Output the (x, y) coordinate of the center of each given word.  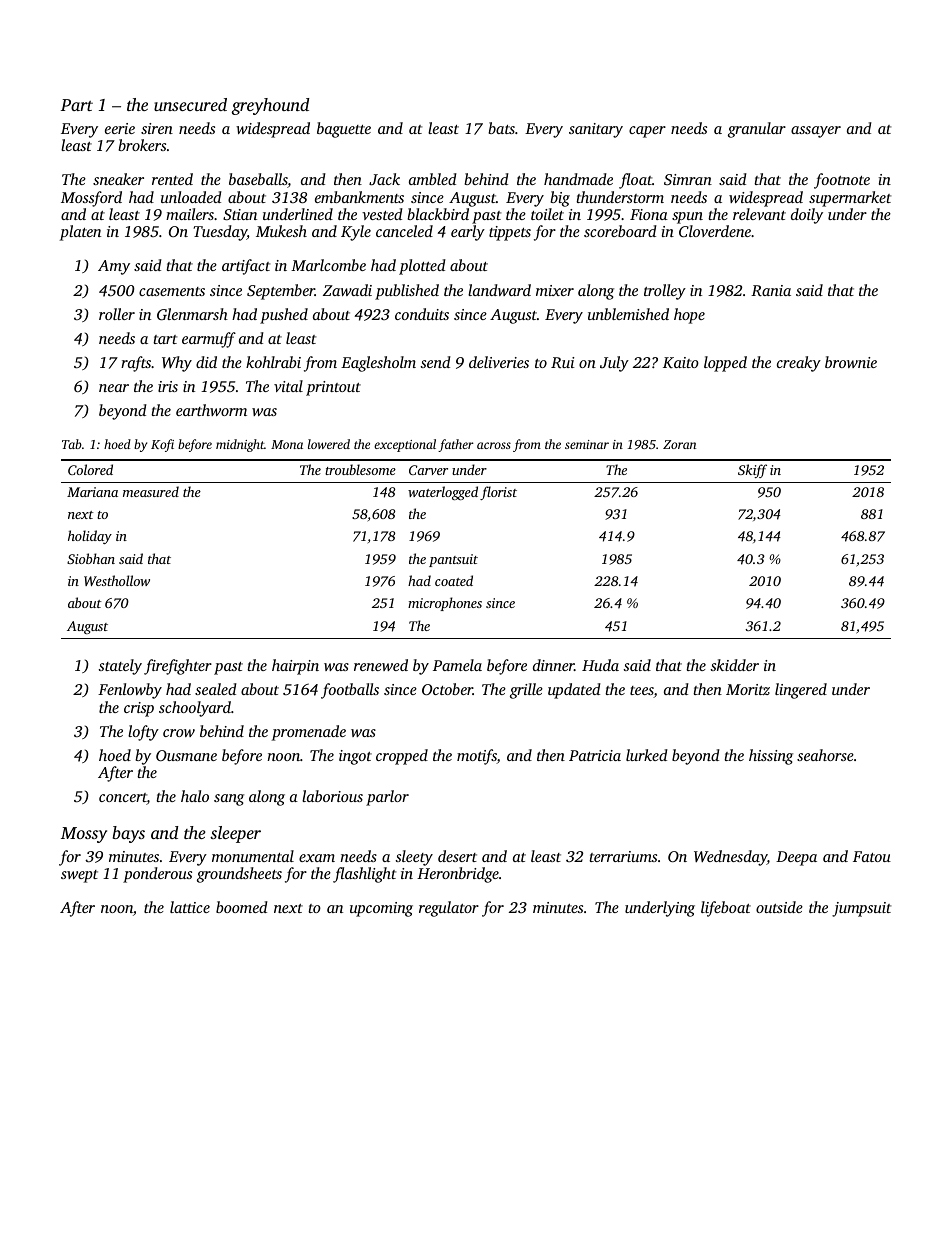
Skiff (752, 471)
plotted (422, 267)
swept (79, 876)
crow (179, 733)
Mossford (91, 199)
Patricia (595, 755)
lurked (647, 755)
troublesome (360, 469)
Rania (771, 290)
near (114, 388)
